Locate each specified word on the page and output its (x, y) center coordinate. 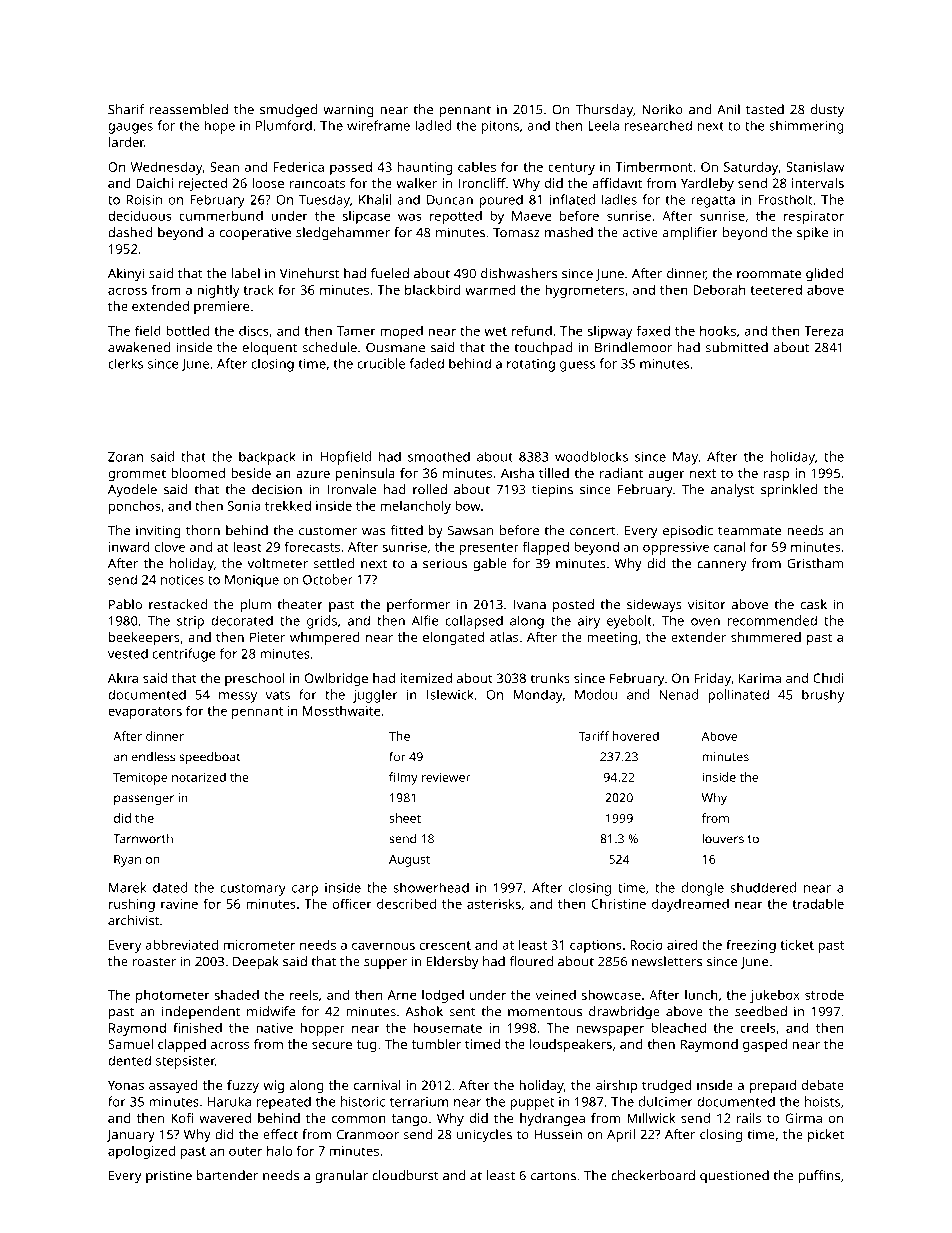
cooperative (255, 234)
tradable (818, 904)
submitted (736, 347)
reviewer (446, 777)
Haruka (229, 1101)
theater (300, 604)
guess (577, 366)
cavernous (383, 946)
